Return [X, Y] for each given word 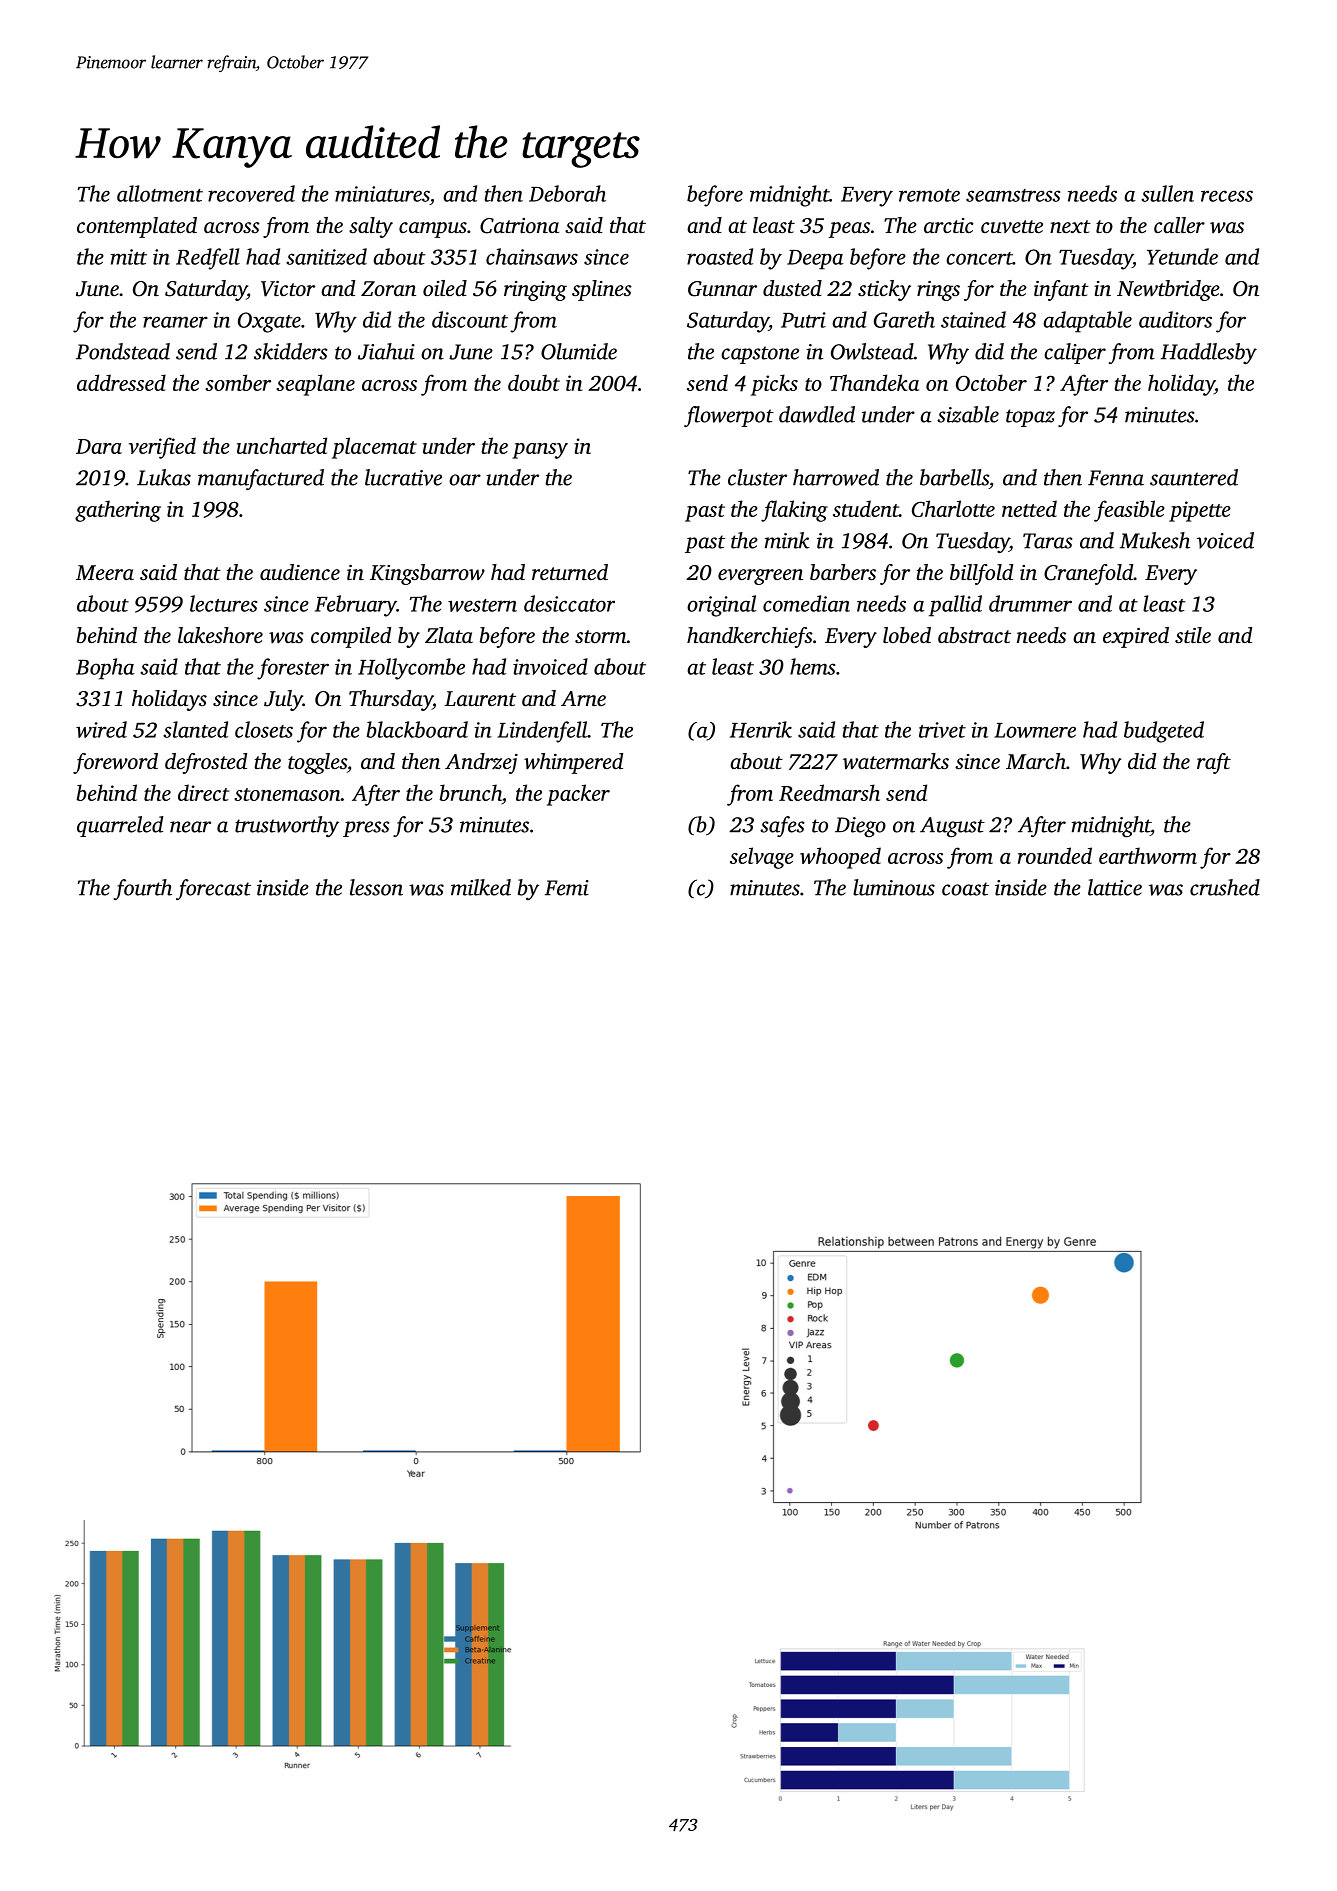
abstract [974, 635]
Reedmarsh [829, 792]
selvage [762, 858]
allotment [160, 193]
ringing [535, 291]
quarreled [120, 826]
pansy [540, 451]
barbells [954, 477]
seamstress [1013, 195]
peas [849, 230]
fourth [143, 889]
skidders [291, 351]
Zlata [449, 635]
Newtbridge [1168, 290]
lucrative [403, 477]
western [482, 605]
